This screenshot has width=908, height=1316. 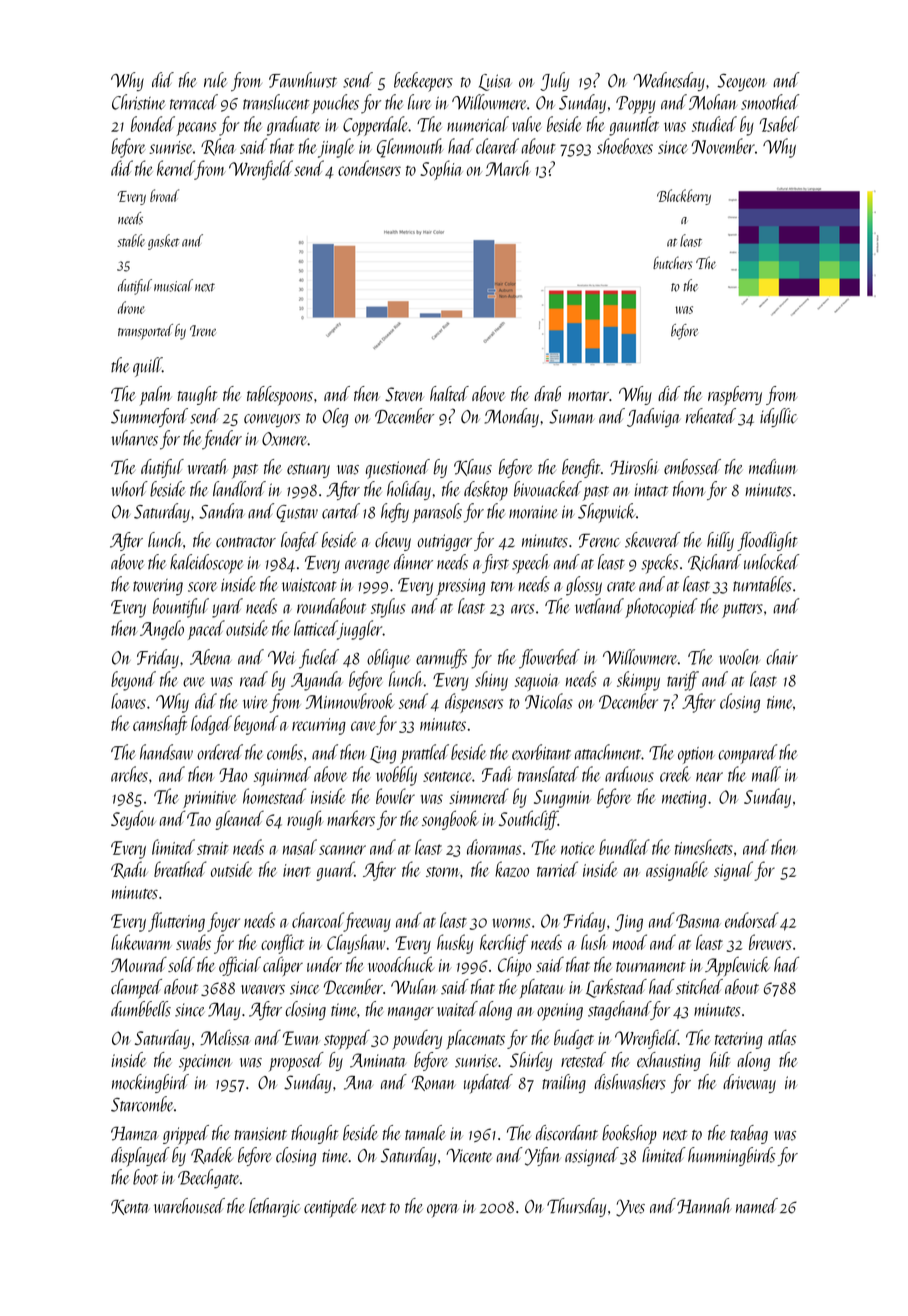 I want to click on speech, so click(x=531, y=564).
